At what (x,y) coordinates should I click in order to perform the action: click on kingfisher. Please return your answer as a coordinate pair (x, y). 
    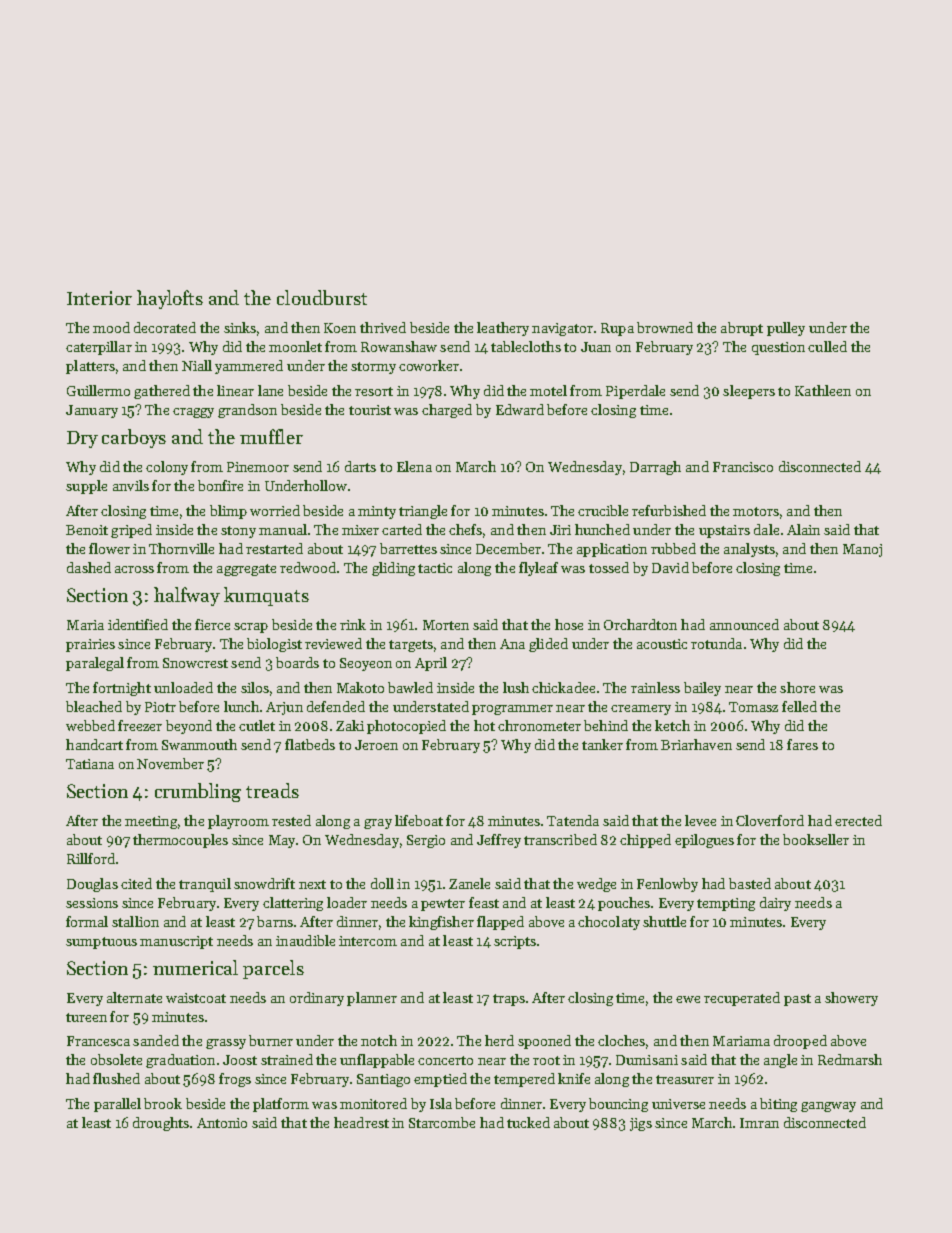
    Looking at the image, I should click on (441, 923).
